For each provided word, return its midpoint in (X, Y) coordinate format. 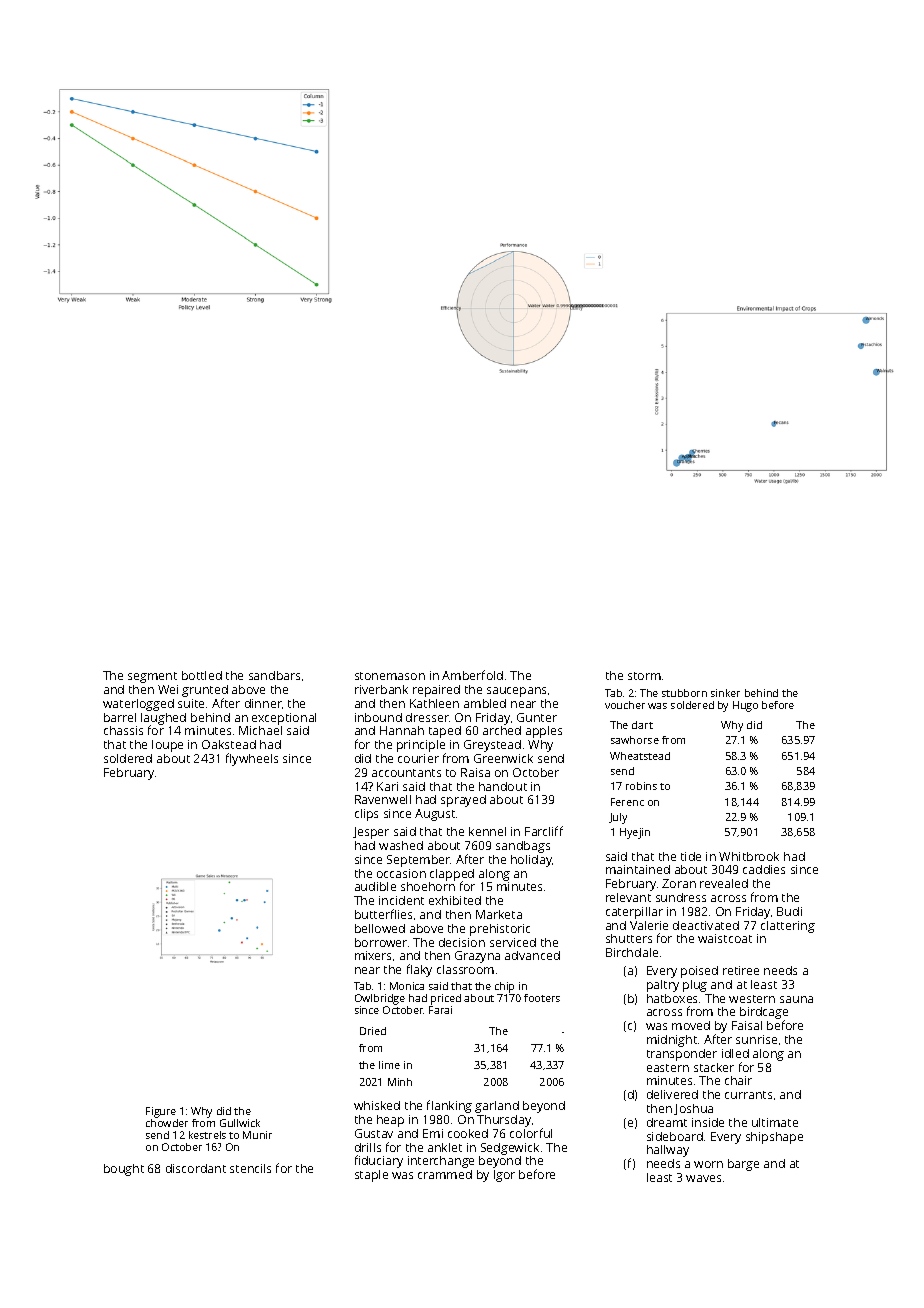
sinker (725, 693)
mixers (373, 955)
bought (124, 1170)
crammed (445, 1174)
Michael (260, 730)
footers (542, 998)
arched (502, 730)
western (752, 999)
